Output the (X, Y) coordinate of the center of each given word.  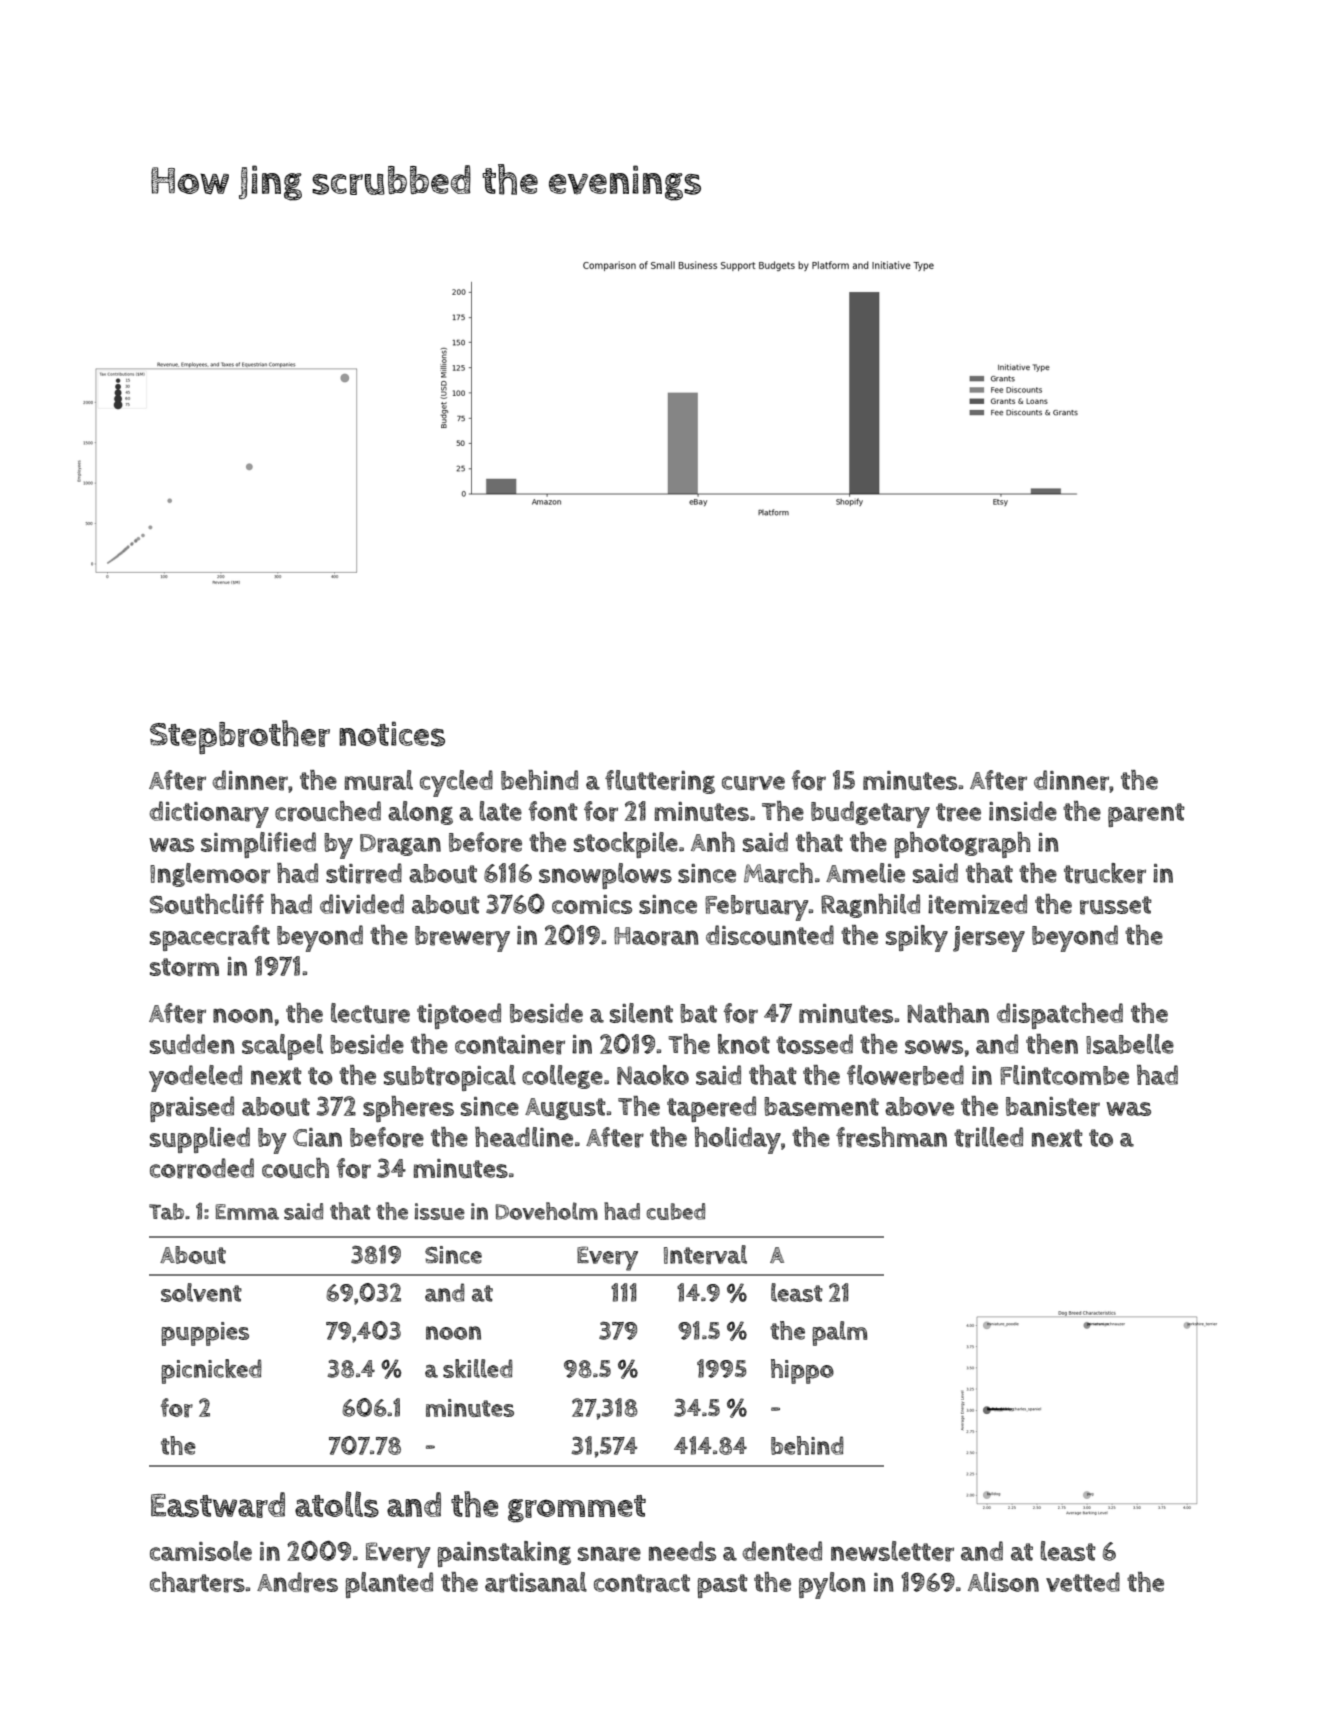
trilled (988, 1137)
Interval (705, 1255)
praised (192, 1109)
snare (609, 1554)
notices (392, 734)
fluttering (660, 782)
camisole (201, 1551)
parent (1146, 815)
